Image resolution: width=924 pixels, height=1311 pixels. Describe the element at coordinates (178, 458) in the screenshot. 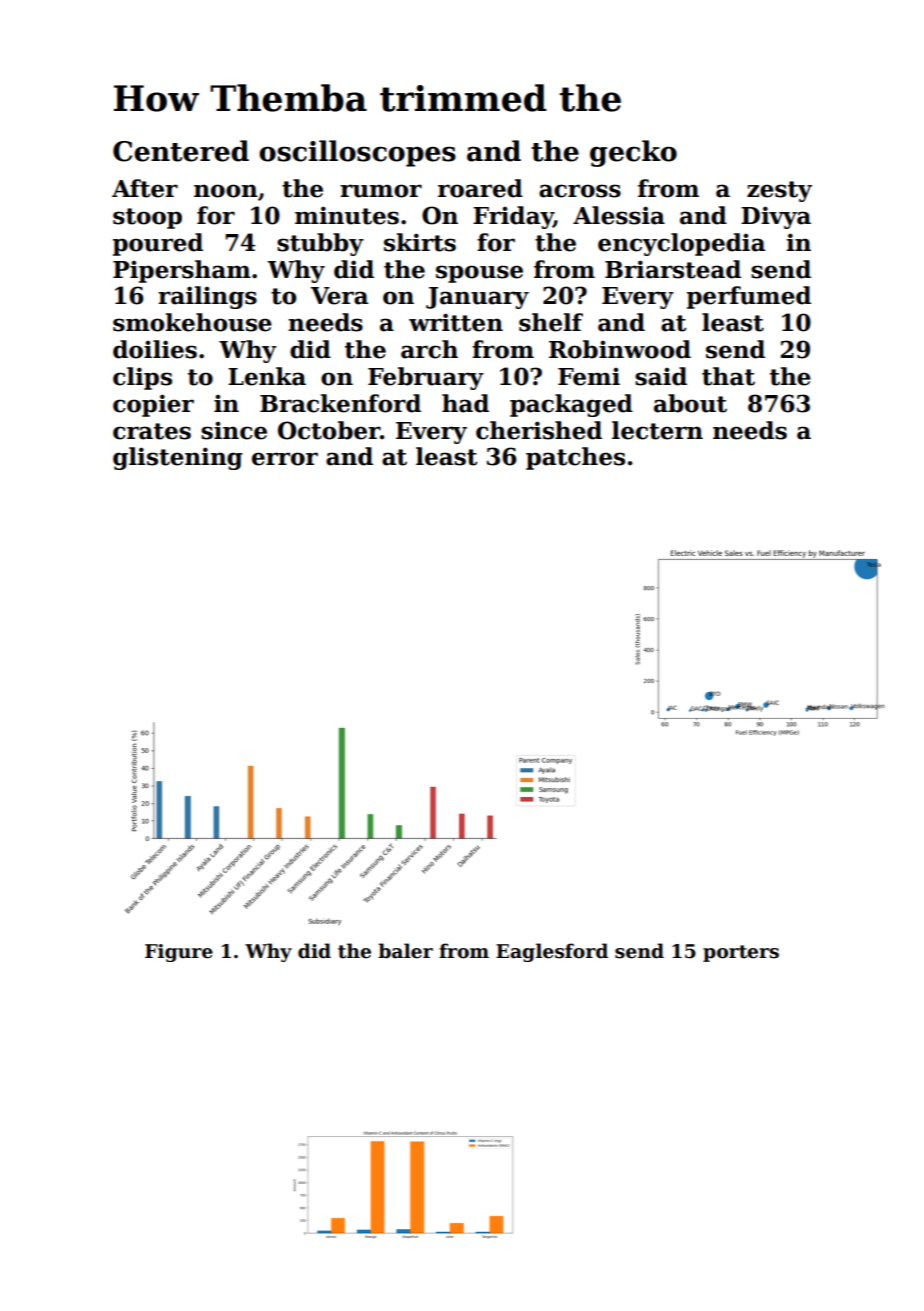

I see `glistening` at that location.
